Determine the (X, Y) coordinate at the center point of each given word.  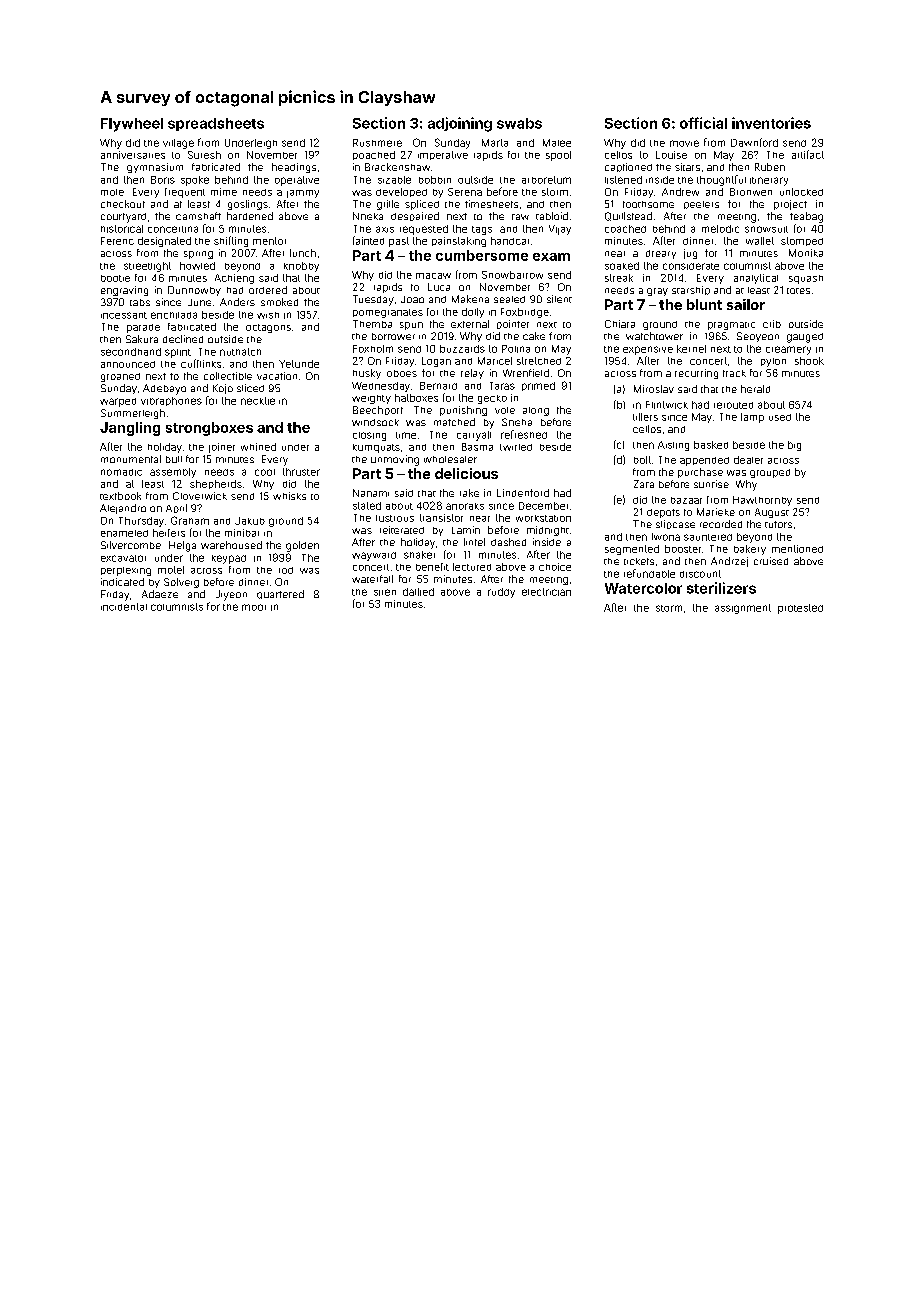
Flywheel (132, 125)
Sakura (142, 339)
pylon (773, 362)
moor (254, 607)
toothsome (648, 204)
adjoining (460, 124)
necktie (258, 401)
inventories (771, 123)
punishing (463, 411)
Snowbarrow (512, 275)
